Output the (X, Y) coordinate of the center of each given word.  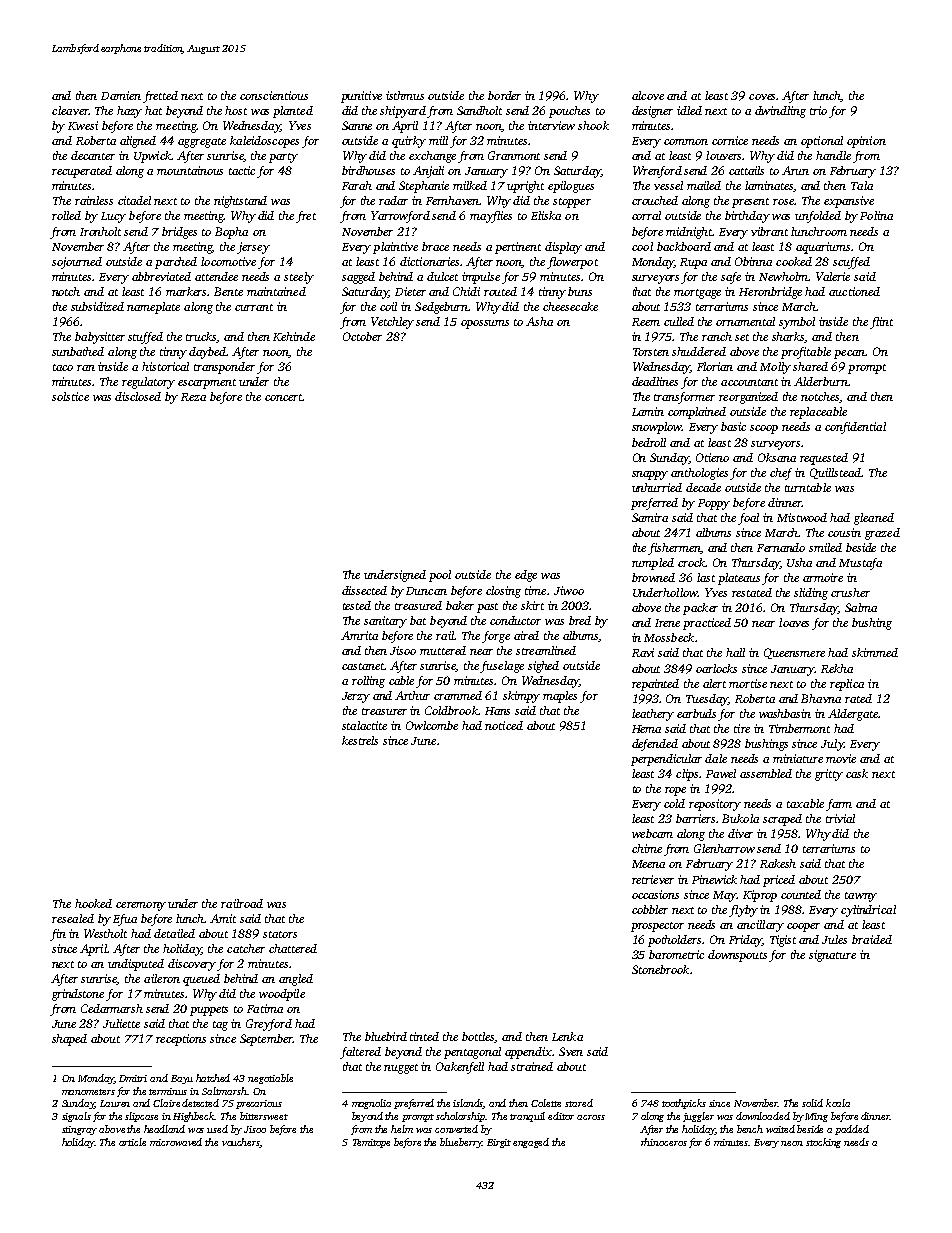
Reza (193, 397)
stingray (79, 1130)
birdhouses (368, 170)
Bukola (740, 818)
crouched (655, 200)
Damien (121, 95)
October (362, 336)
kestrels (360, 740)
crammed (458, 695)
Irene (667, 623)
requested (824, 459)
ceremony (141, 906)
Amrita (359, 635)
